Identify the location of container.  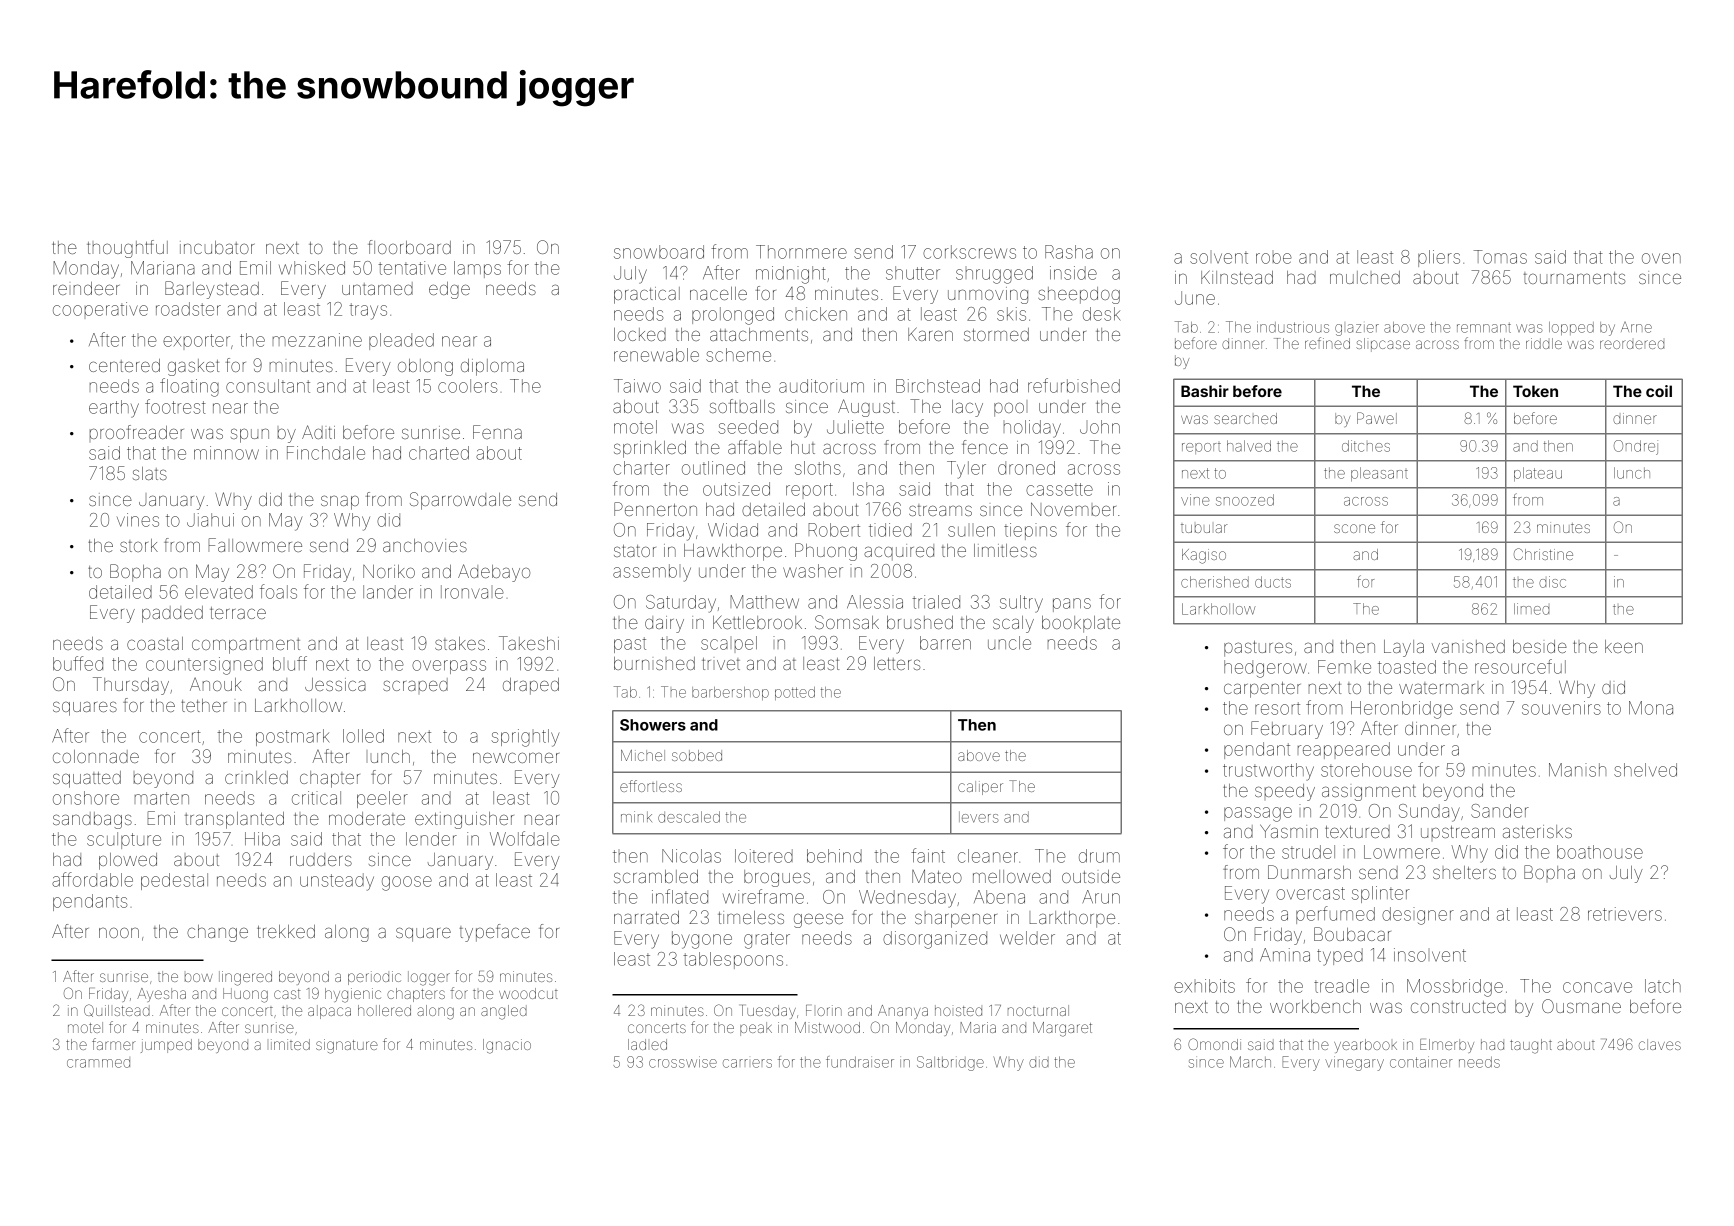
(1421, 1062).
